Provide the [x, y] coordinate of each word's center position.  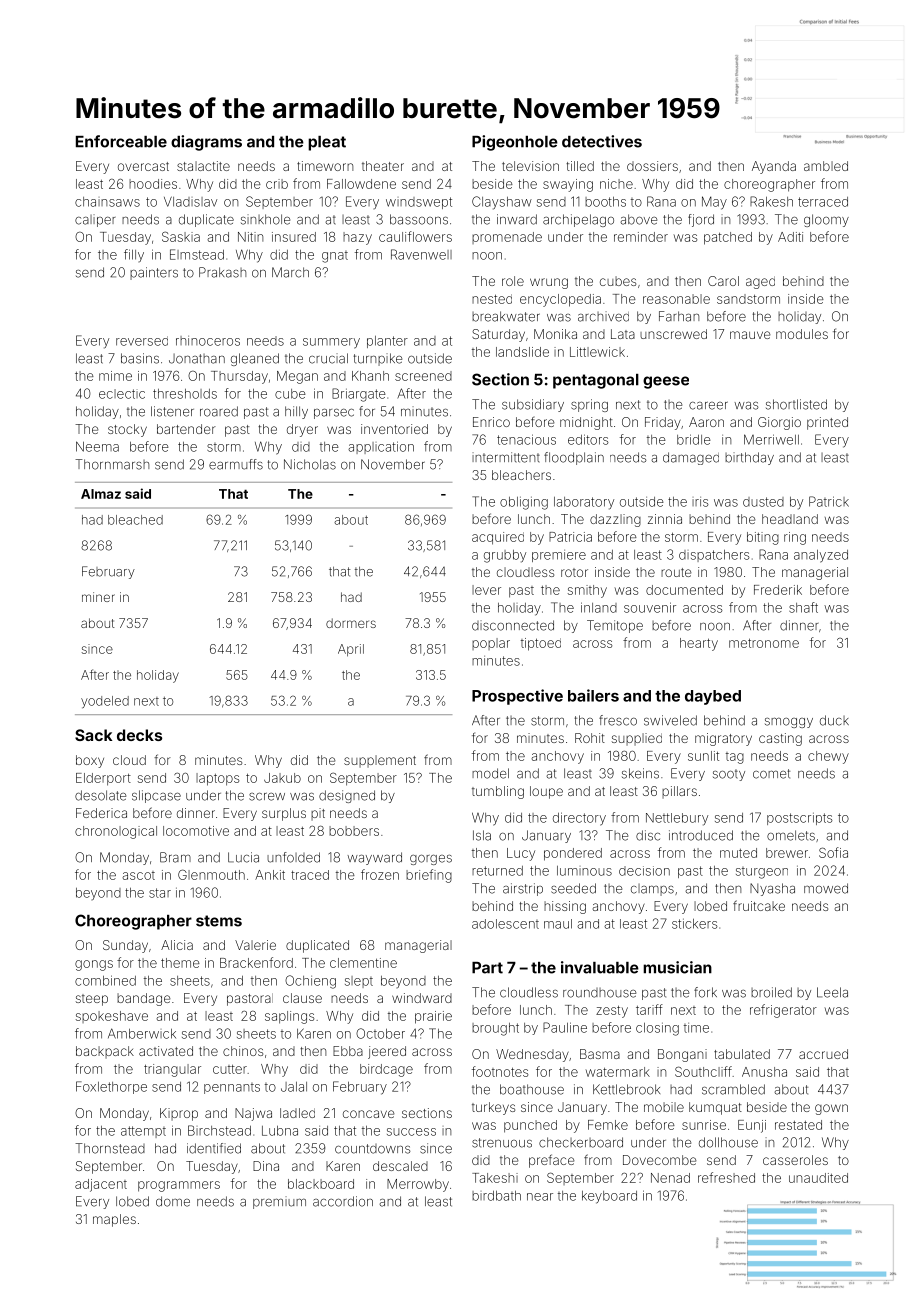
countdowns [373, 1149]
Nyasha [772, 889]
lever [486, 590]
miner [98, 597]
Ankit [270, 875]
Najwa [253, 1114]
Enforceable [121, 141]
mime [115, 376]
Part [487, 968]
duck [834, 720]
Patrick [829, 501]
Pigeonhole [515, 143]
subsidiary [533, 405]
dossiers [652, 166]
